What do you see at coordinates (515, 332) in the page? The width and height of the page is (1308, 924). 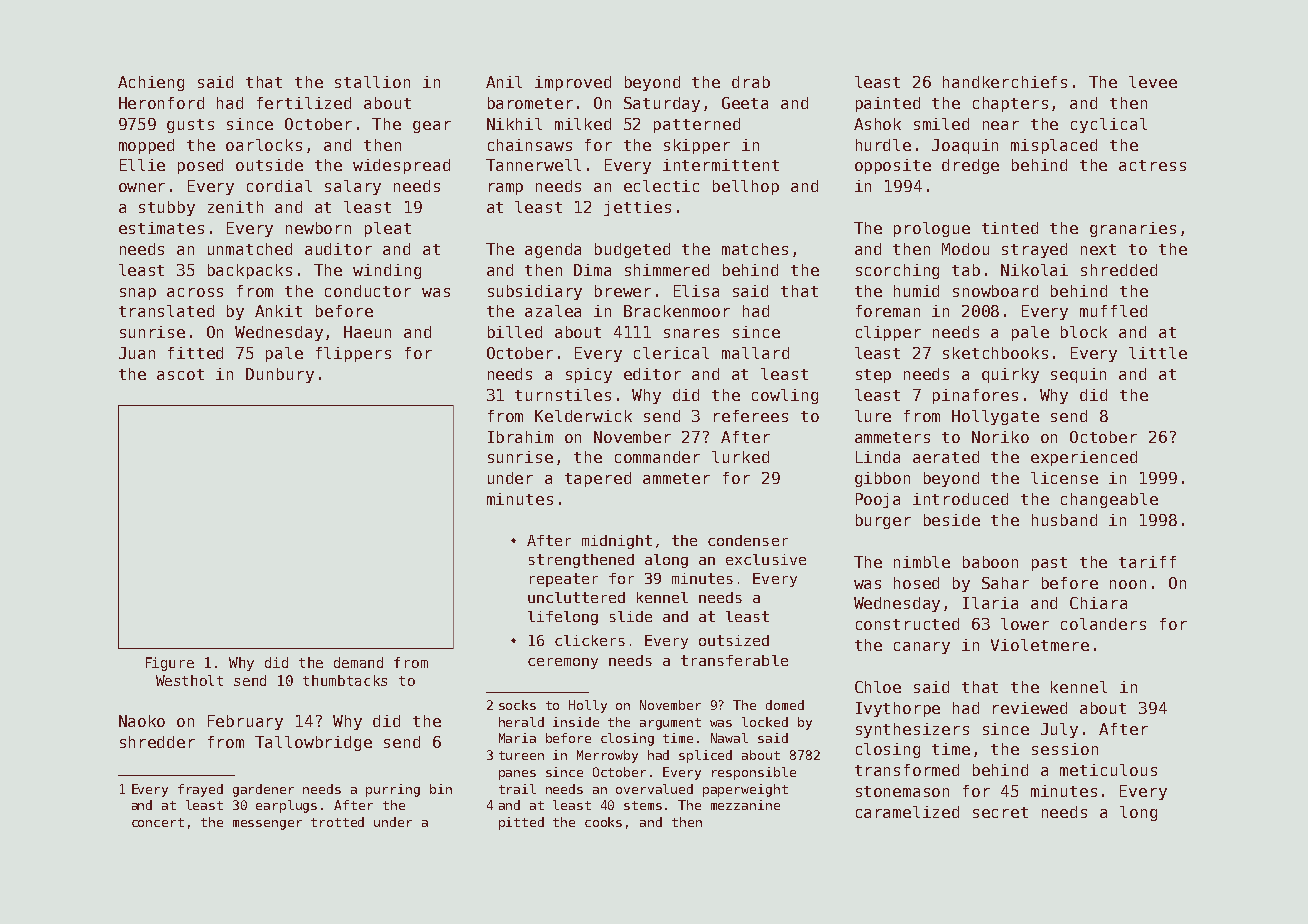 I see `billed` at bounding box center [515, 332].
